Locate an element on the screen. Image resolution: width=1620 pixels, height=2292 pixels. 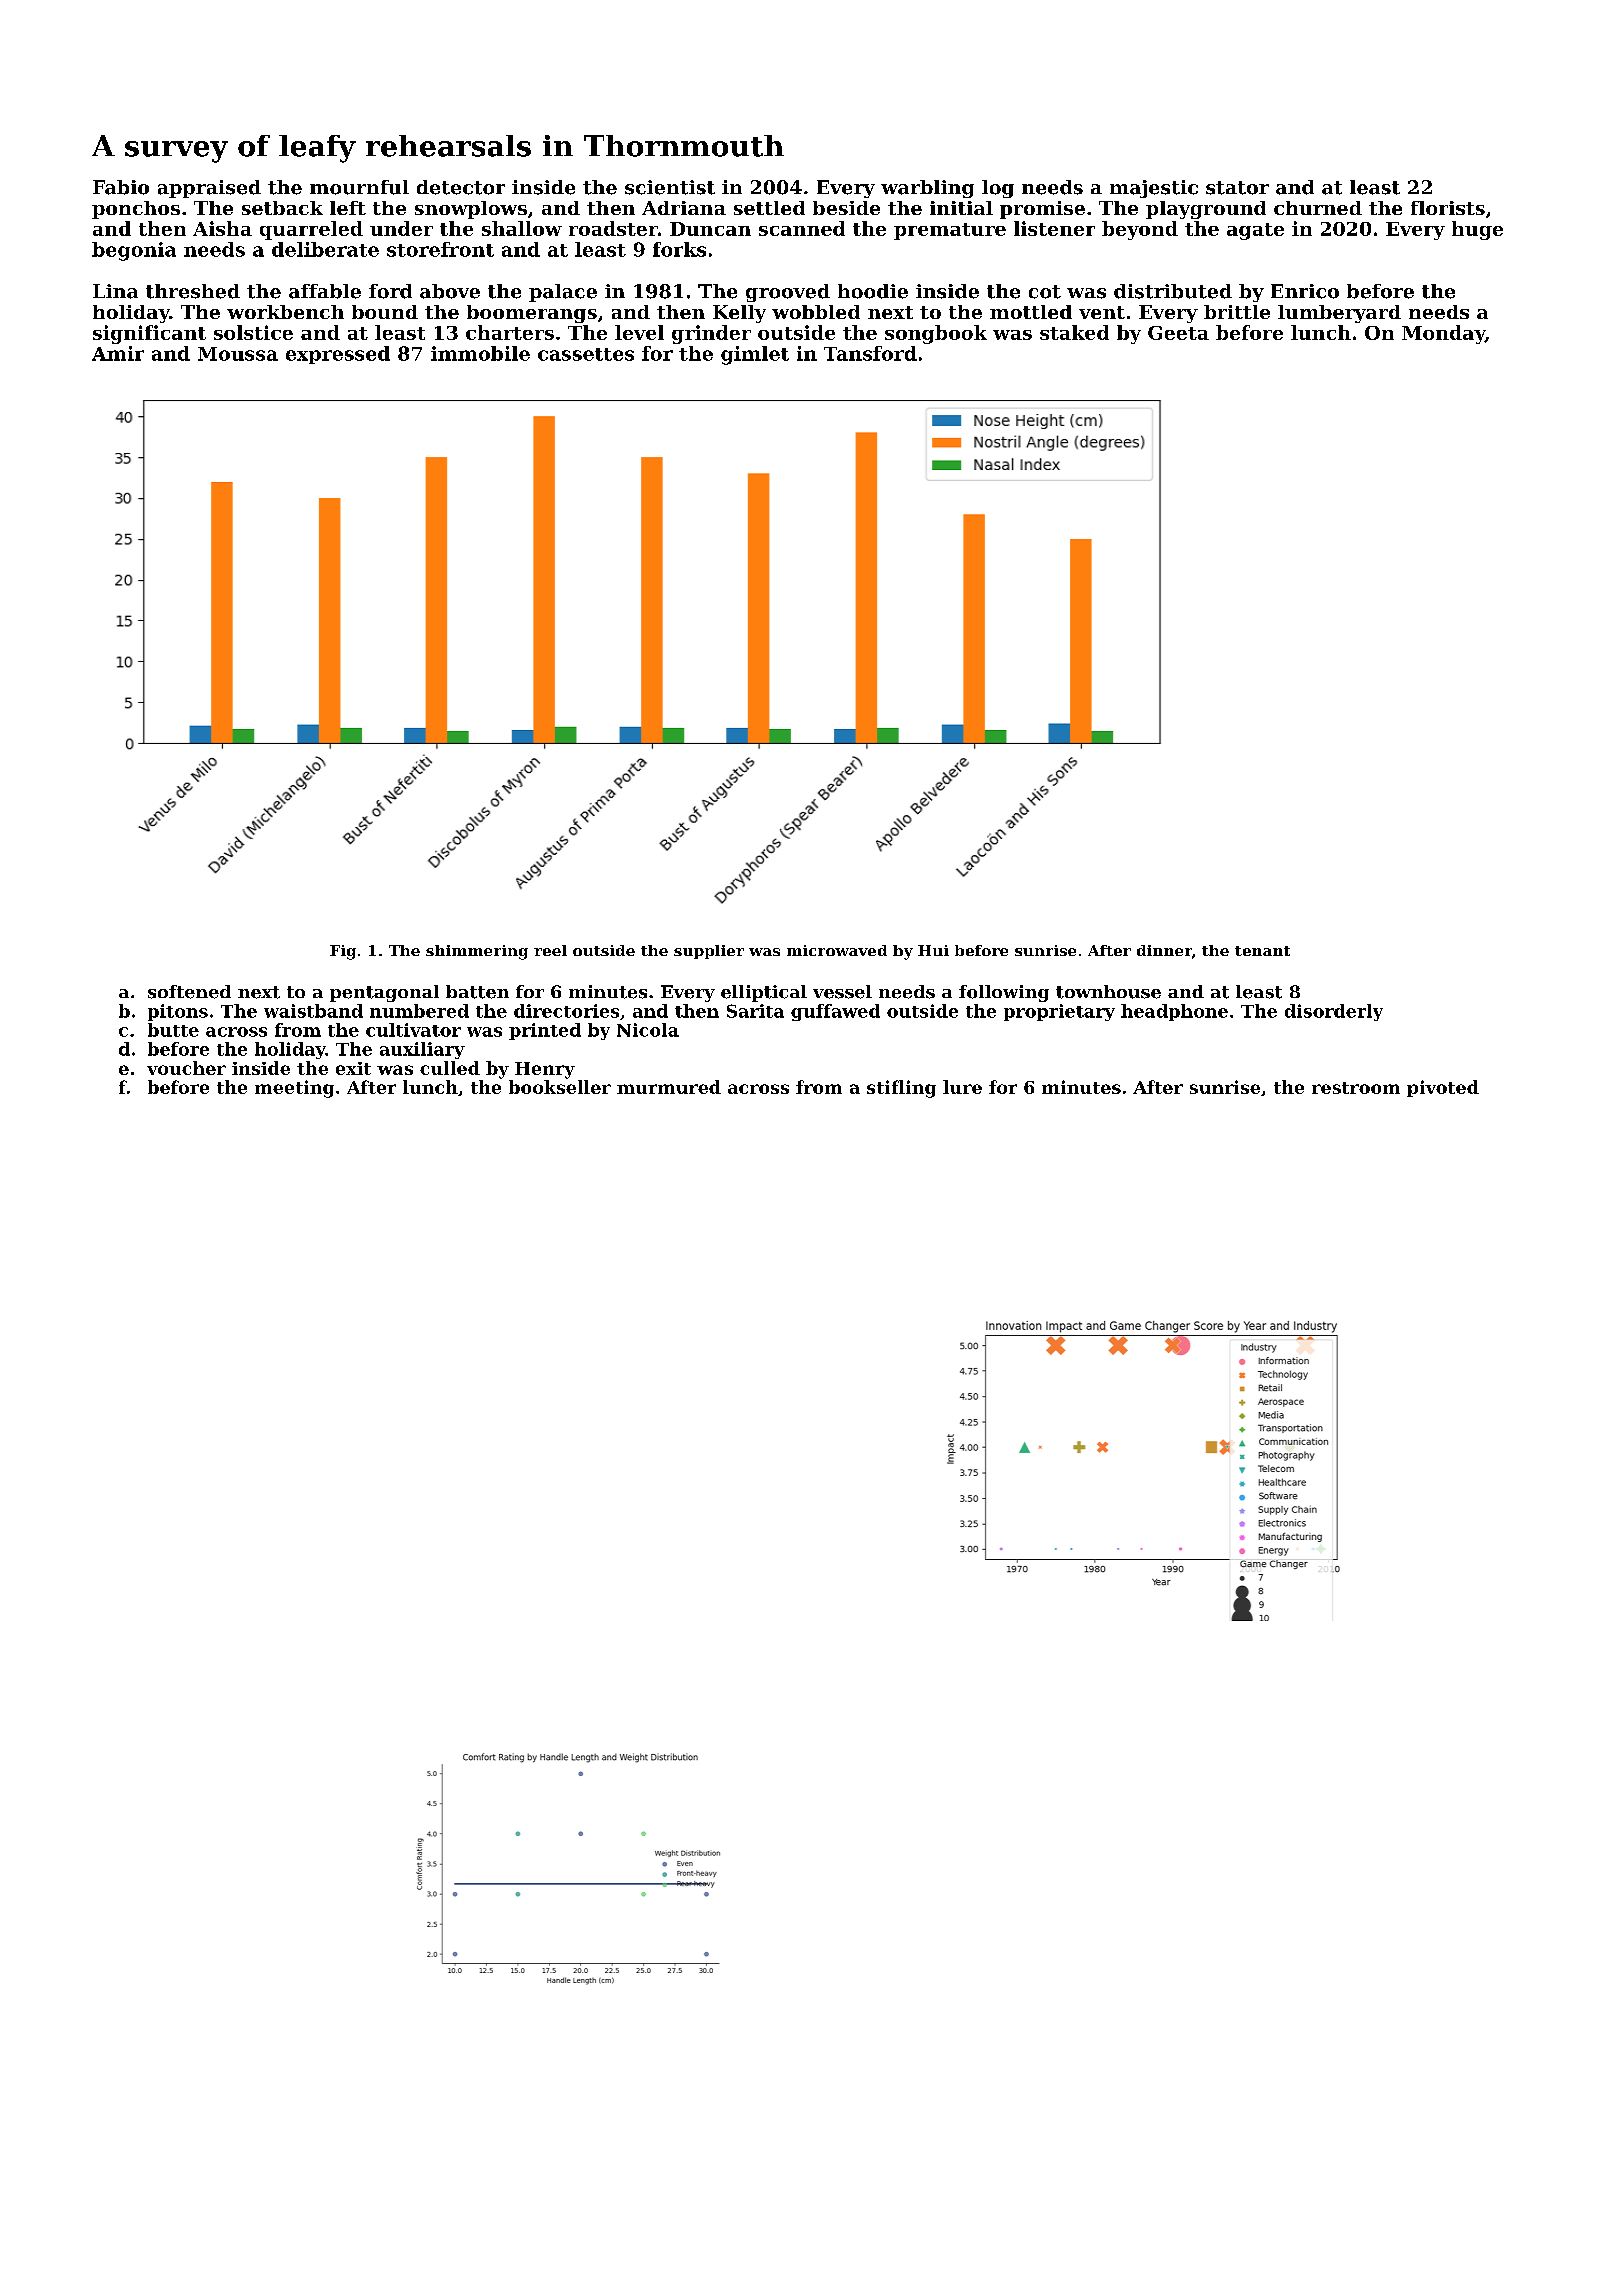
stator is located at coordinates (1237, 188).
